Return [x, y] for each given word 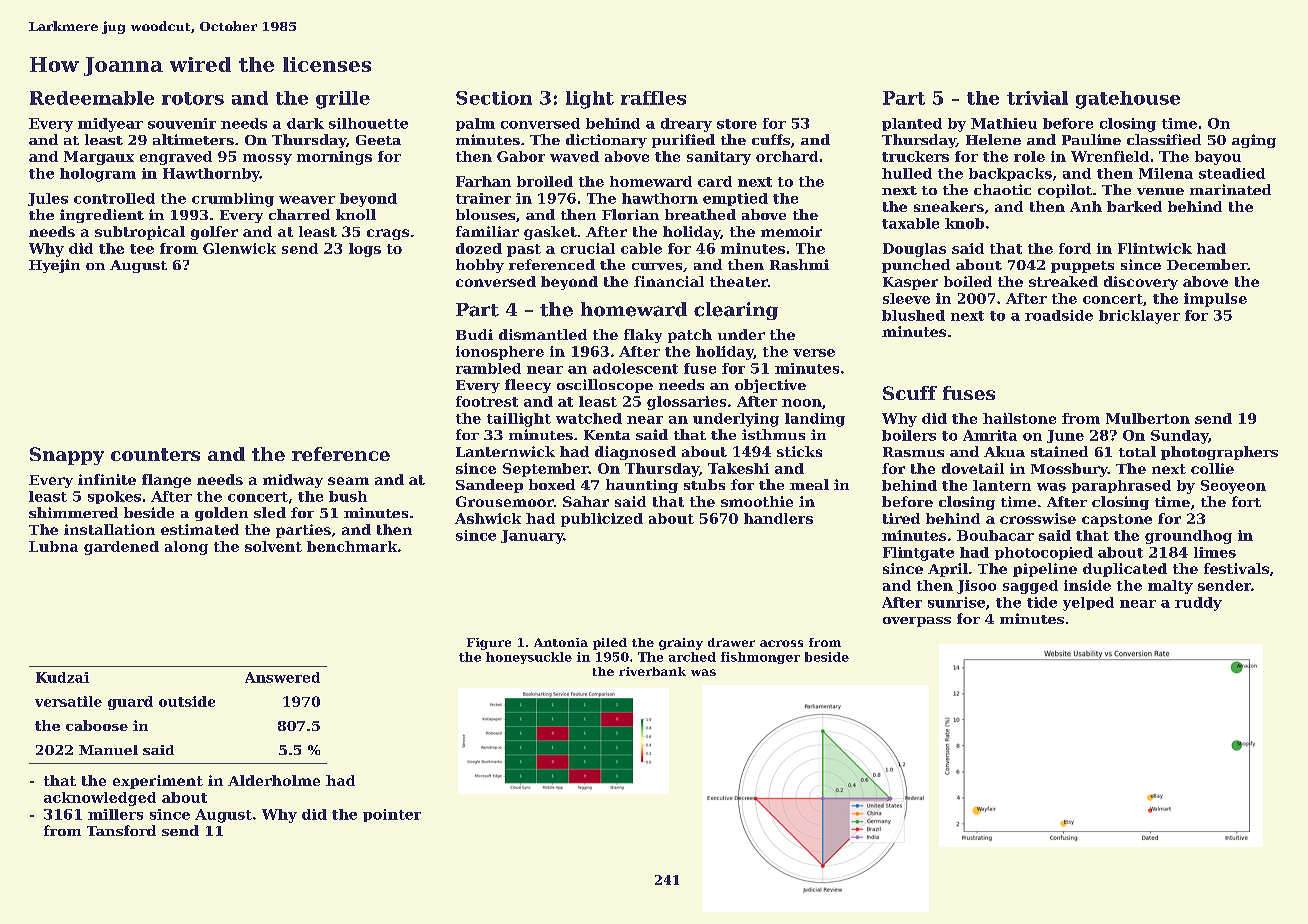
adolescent [635, 368]
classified [1164, 139]
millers [115, 814]
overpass [917, 622]
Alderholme [274, 780]
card [715, 181]
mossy [267, 159]
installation [109, 529]
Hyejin [54, 266]
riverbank [652, 671]
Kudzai [62, 677]
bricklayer [1139, 317]
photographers [1219, 453]
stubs [704, 484]
